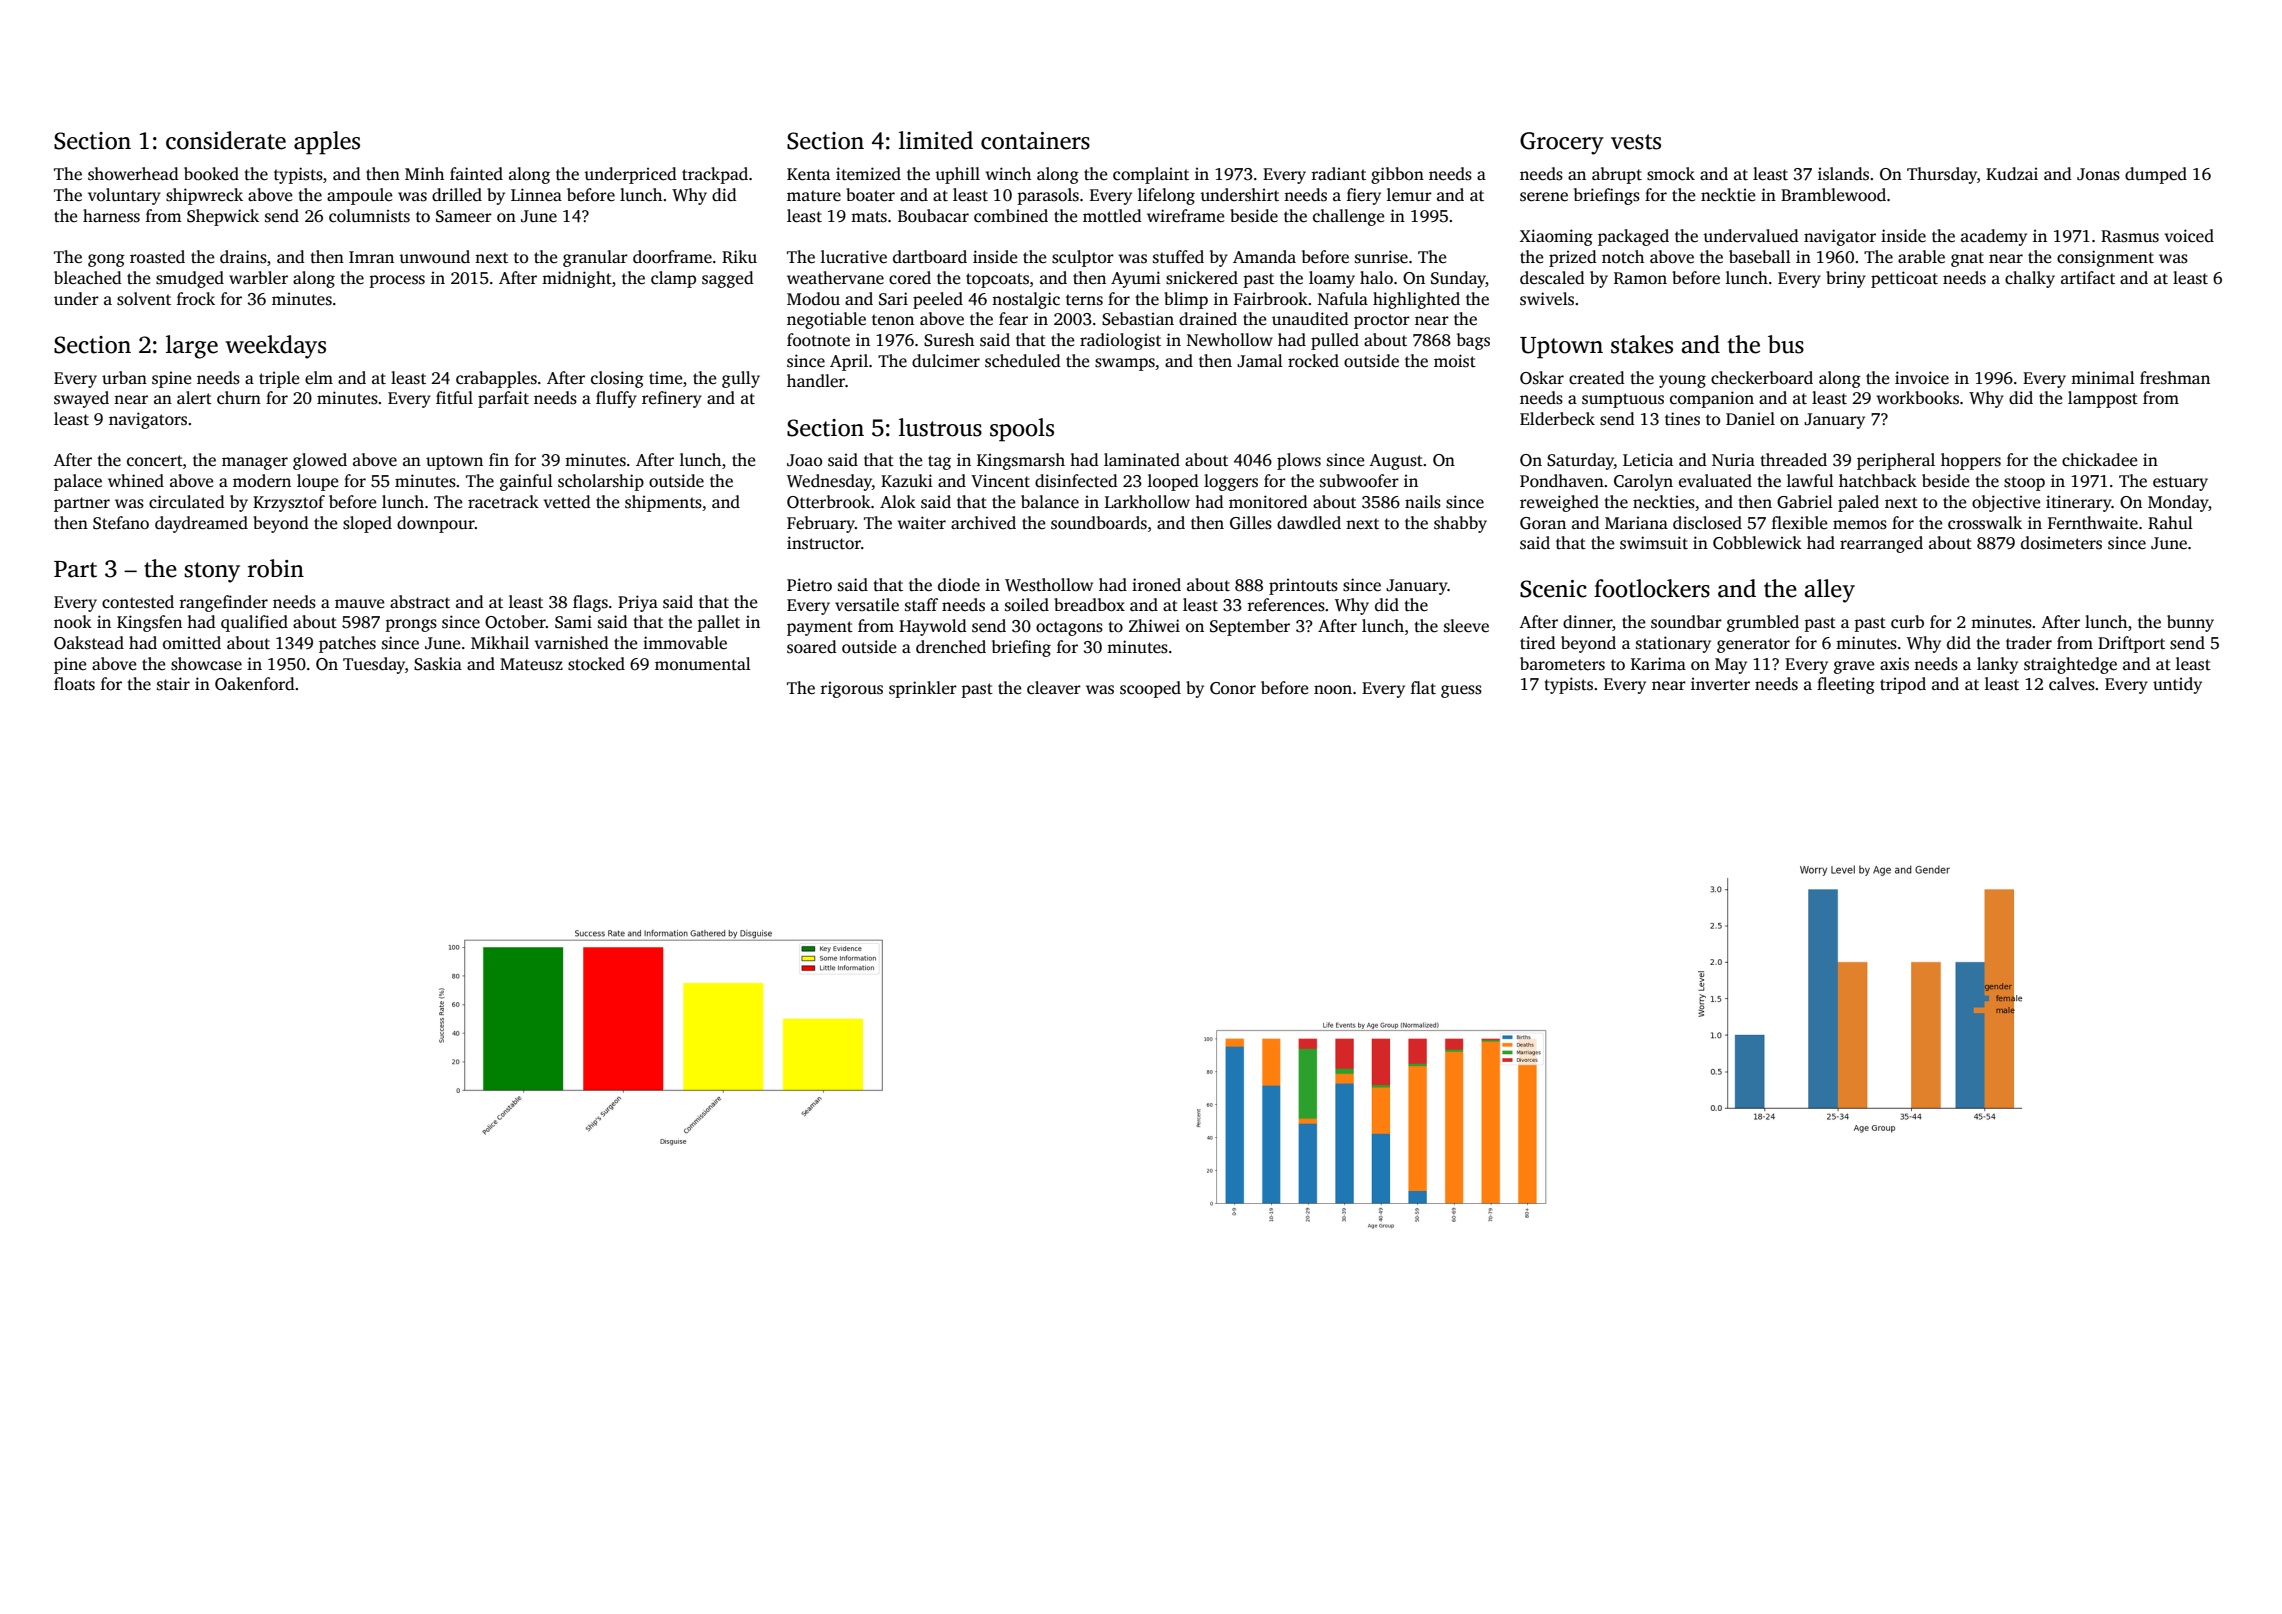 This page has height=1614, width=2282. Describe the element at coordinates (1757, 543) in the page. I see `Cobblewick` at that location.
